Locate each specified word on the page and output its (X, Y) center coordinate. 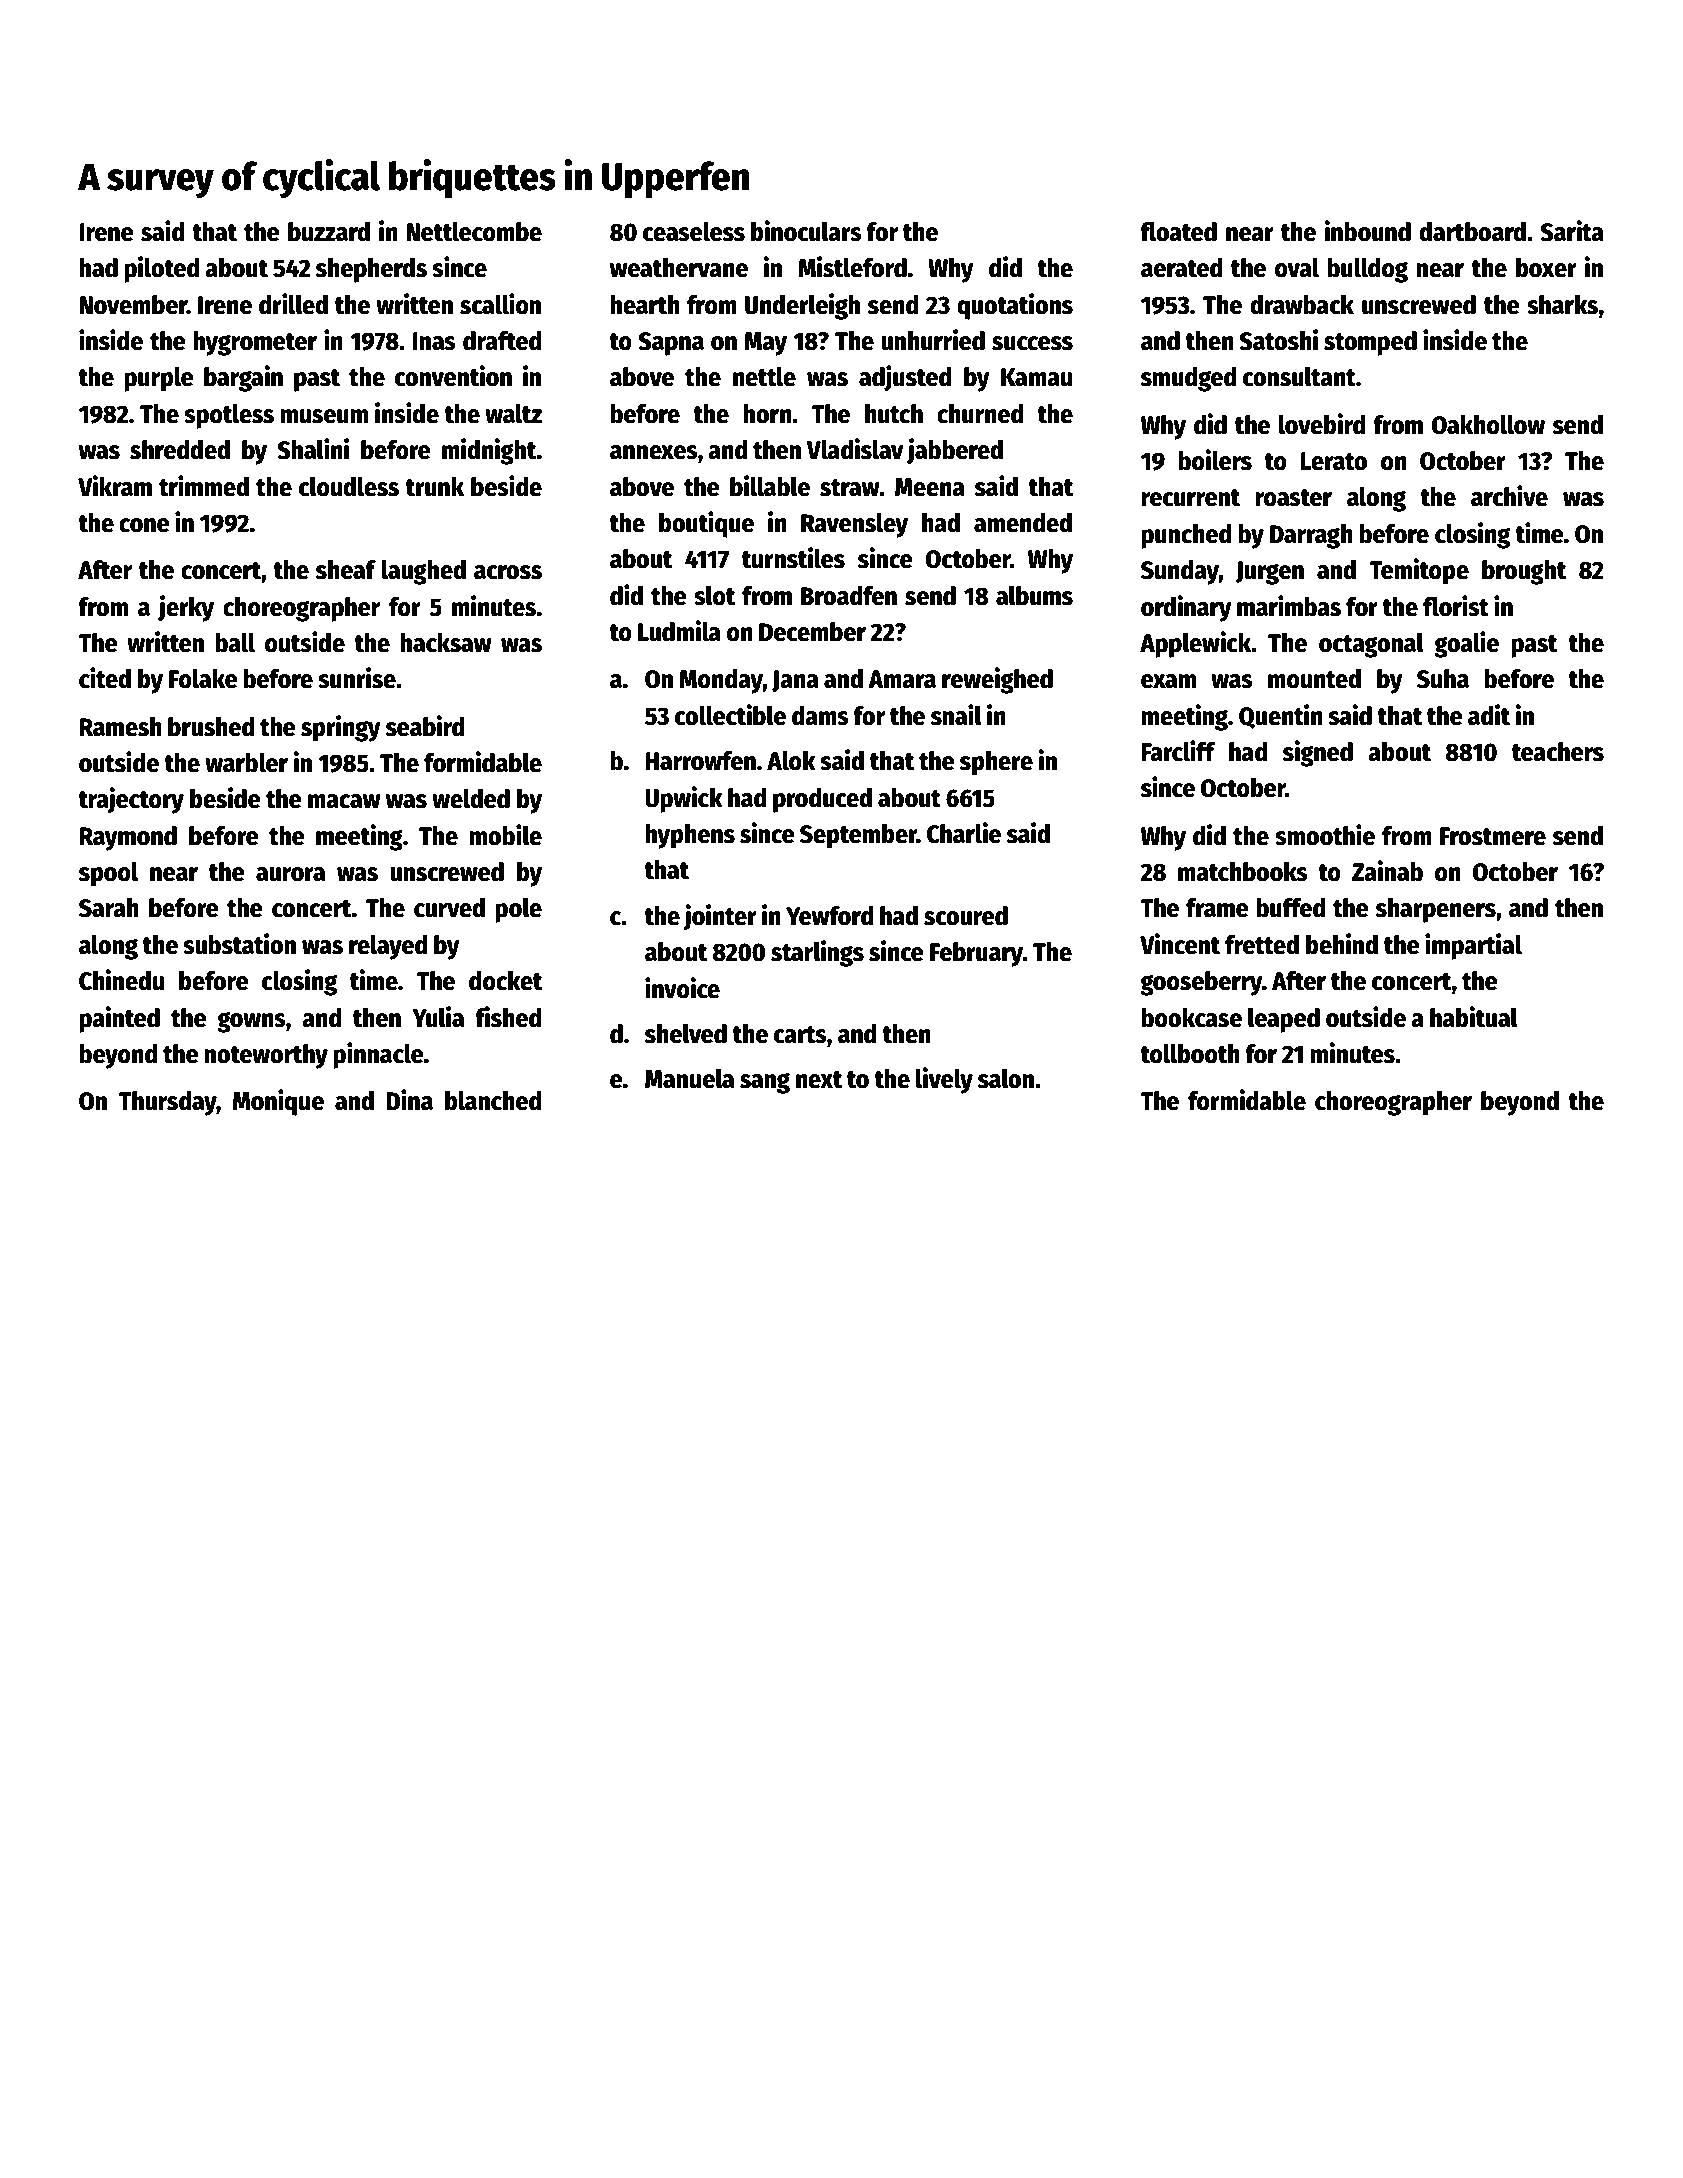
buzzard (329, 232)
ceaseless (694, 231)
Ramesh (120, 727)
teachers (1558, 752)
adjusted (905, 378)
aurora (290, 874)
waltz (513, 413)
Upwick (684, 799)
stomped (1370, 343)
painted (119, 1019)
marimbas (1289, 606)
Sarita (1572, 231)
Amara (902, 679)
